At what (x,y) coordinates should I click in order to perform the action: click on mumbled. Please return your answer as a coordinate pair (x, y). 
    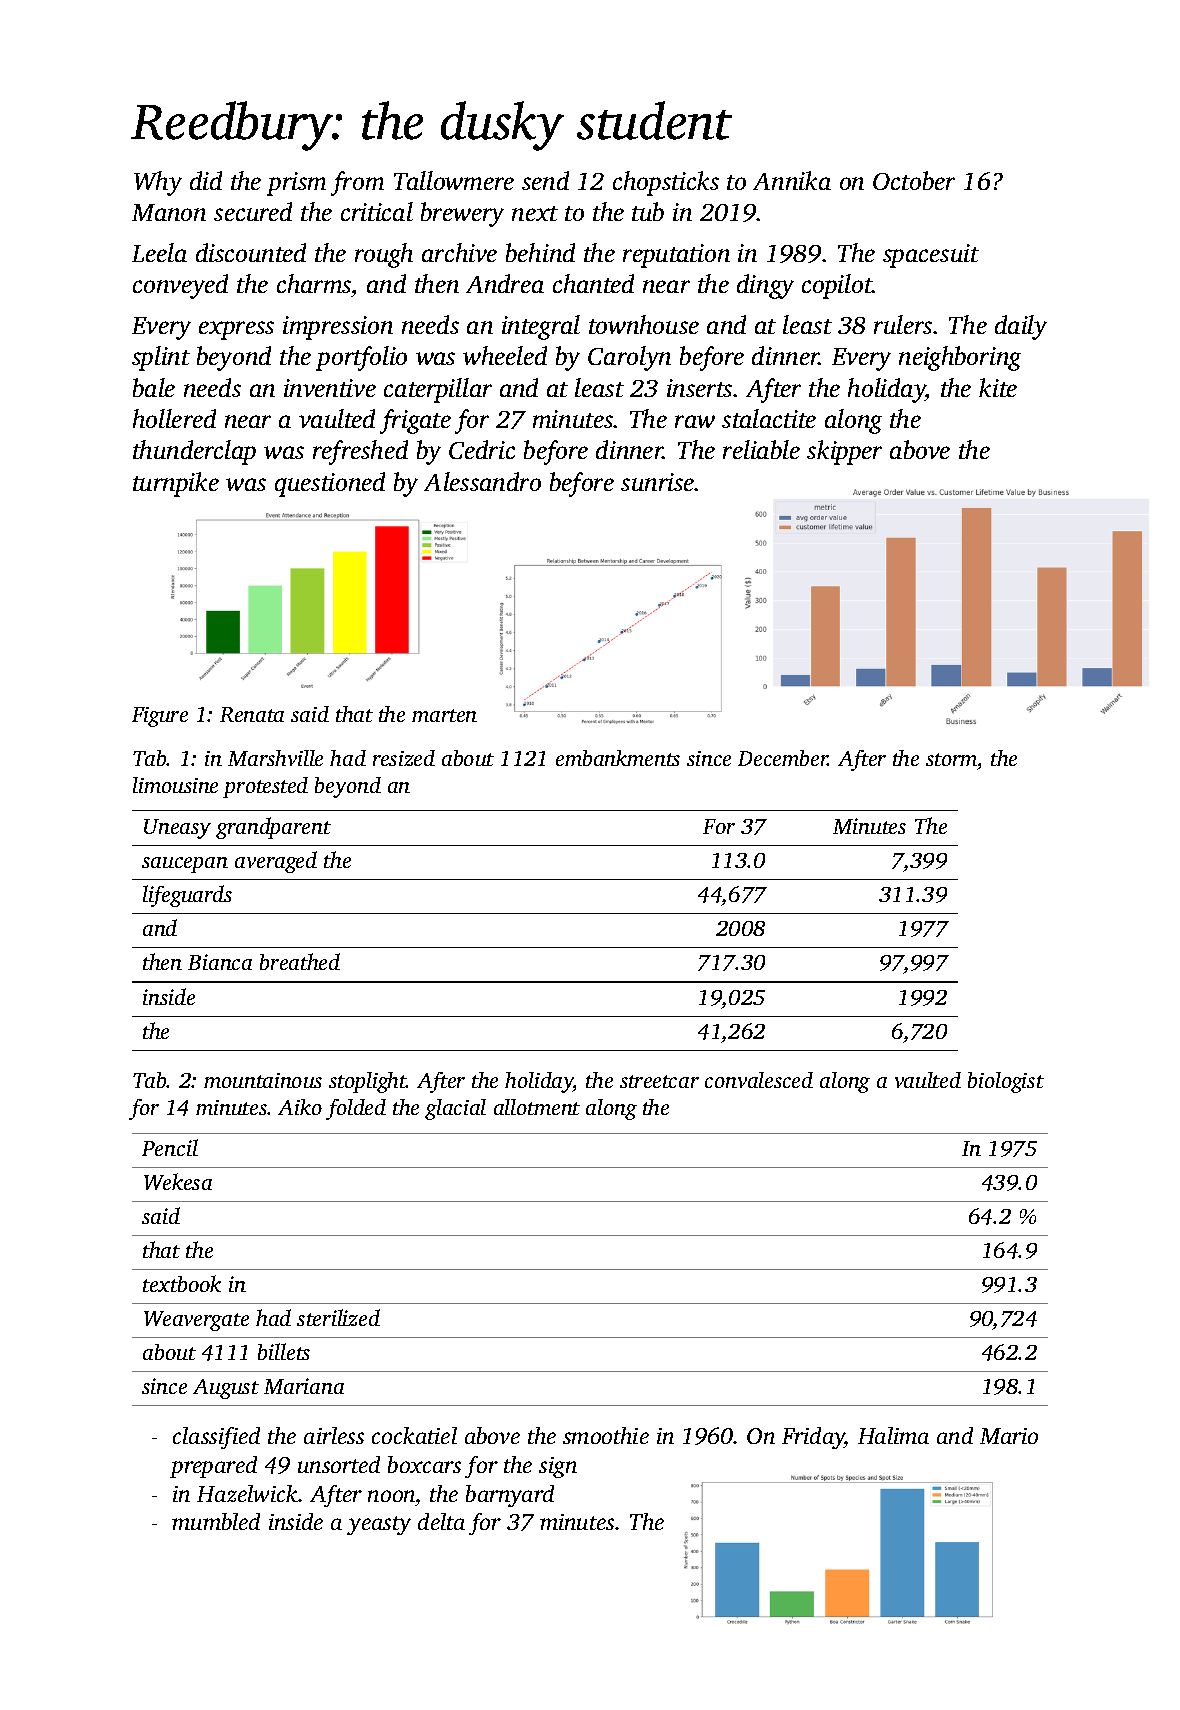
    Looking at the image, I should click on (216, 1521).
